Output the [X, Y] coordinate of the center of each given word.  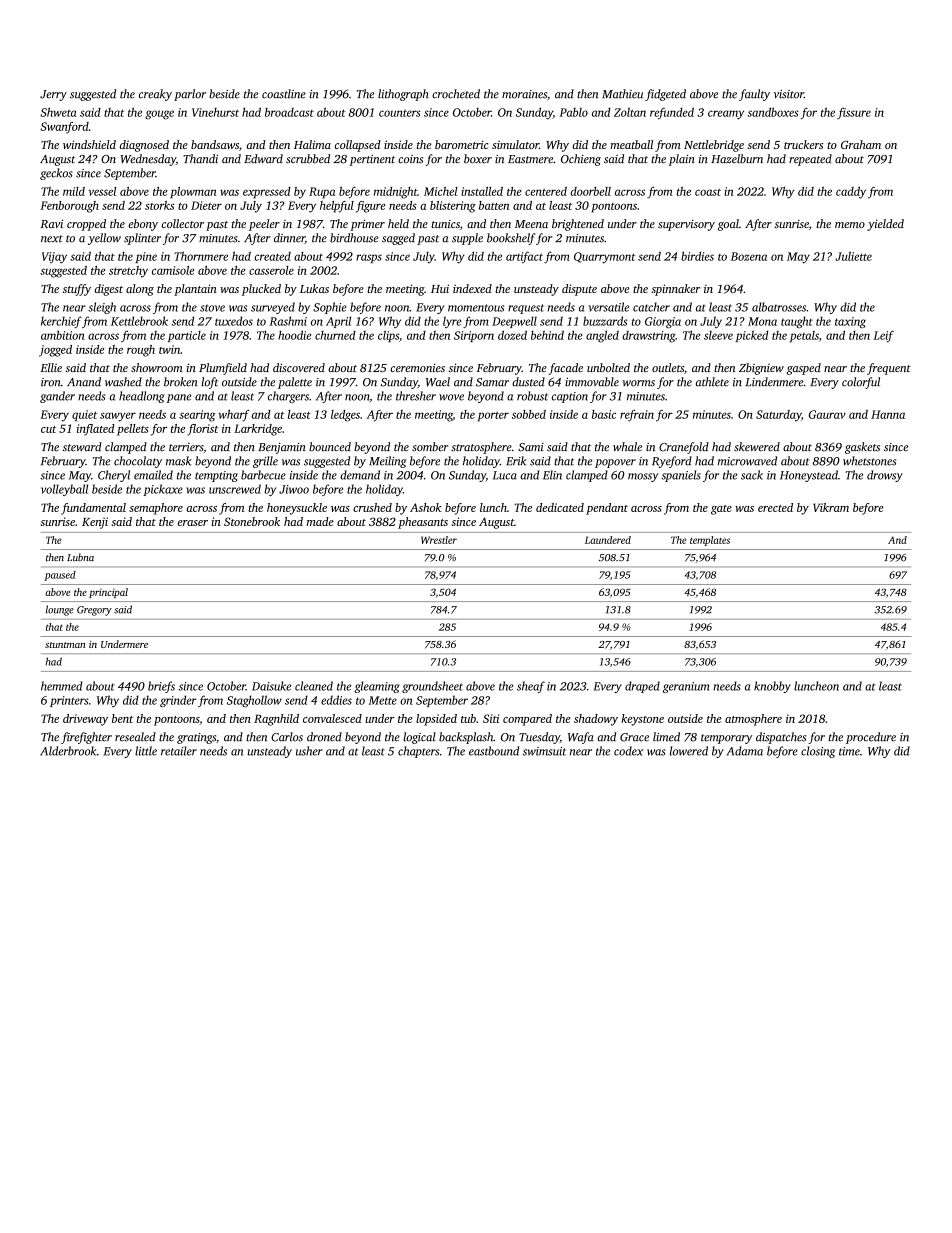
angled [602, 336]
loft [209, 383]
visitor [789, 94]
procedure [871, 738]
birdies [697, 256]
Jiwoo [294, 489]
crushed [372, 507]
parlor [190, 95]
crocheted [456, 94]
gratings [196, 738]
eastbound [494, 751]
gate [721, 510]
